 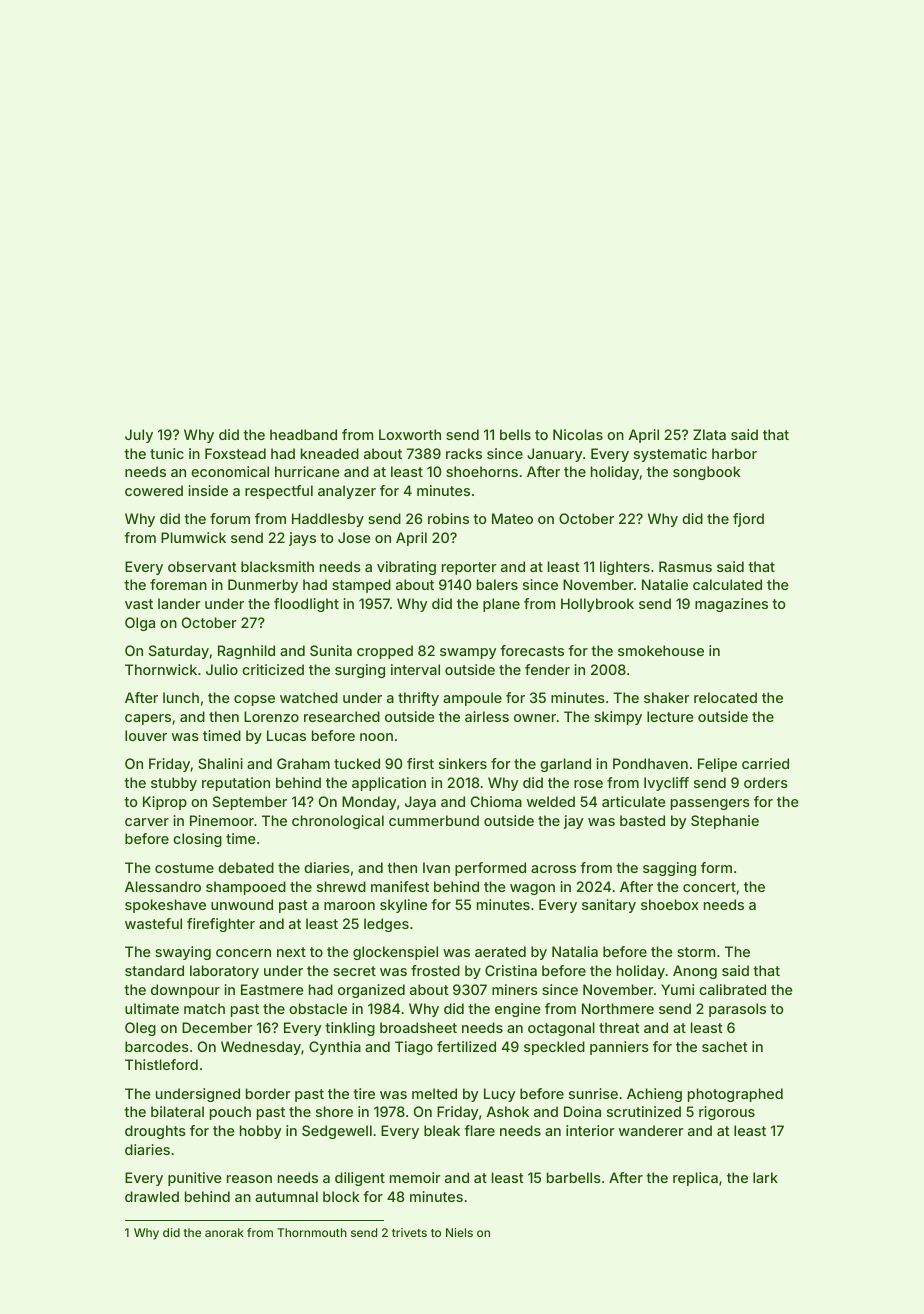 I want to click on anorak, so click(x=224, y=1232).
